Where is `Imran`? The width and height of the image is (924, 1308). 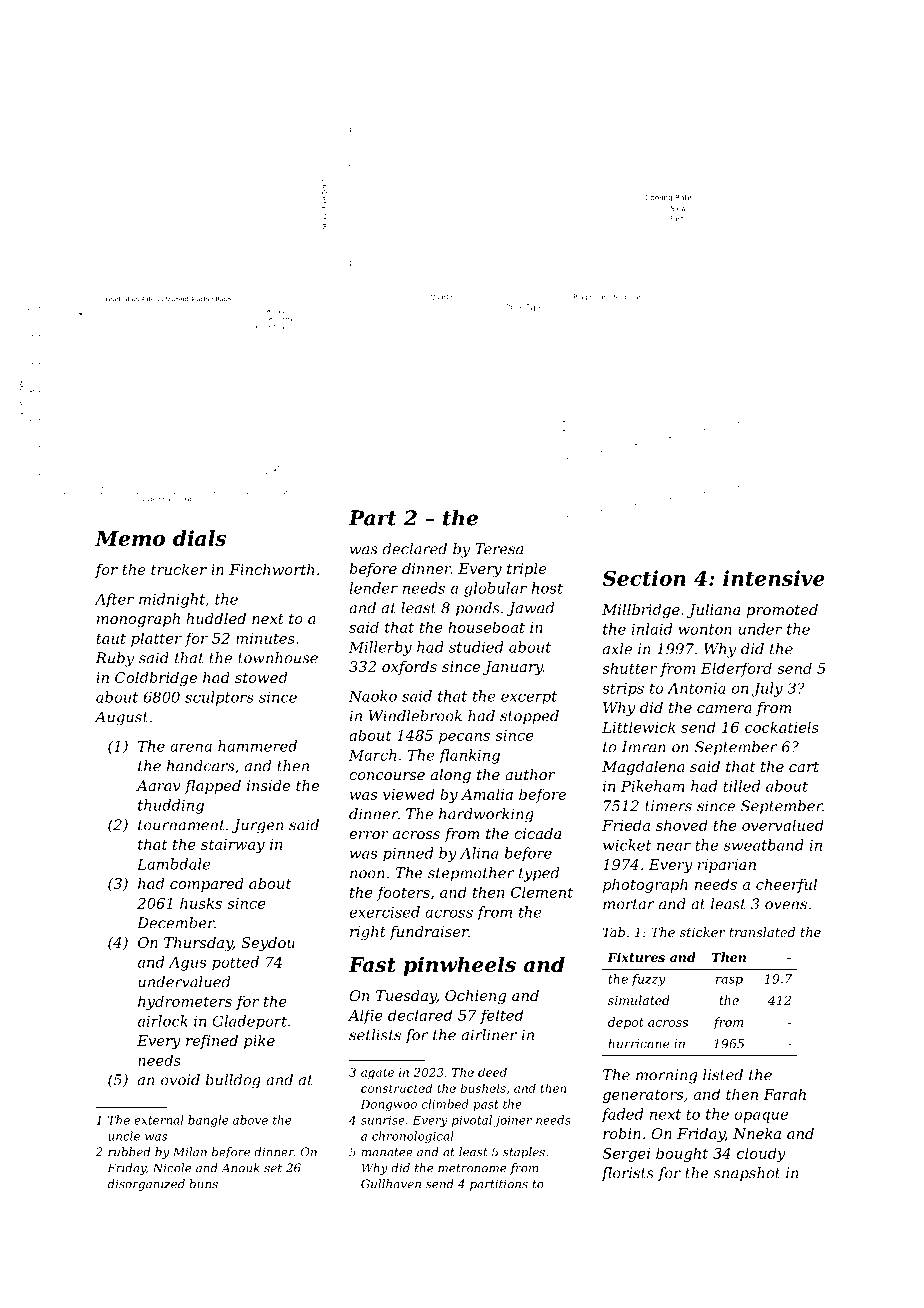 Imran is located at coordinates (644, 747).
